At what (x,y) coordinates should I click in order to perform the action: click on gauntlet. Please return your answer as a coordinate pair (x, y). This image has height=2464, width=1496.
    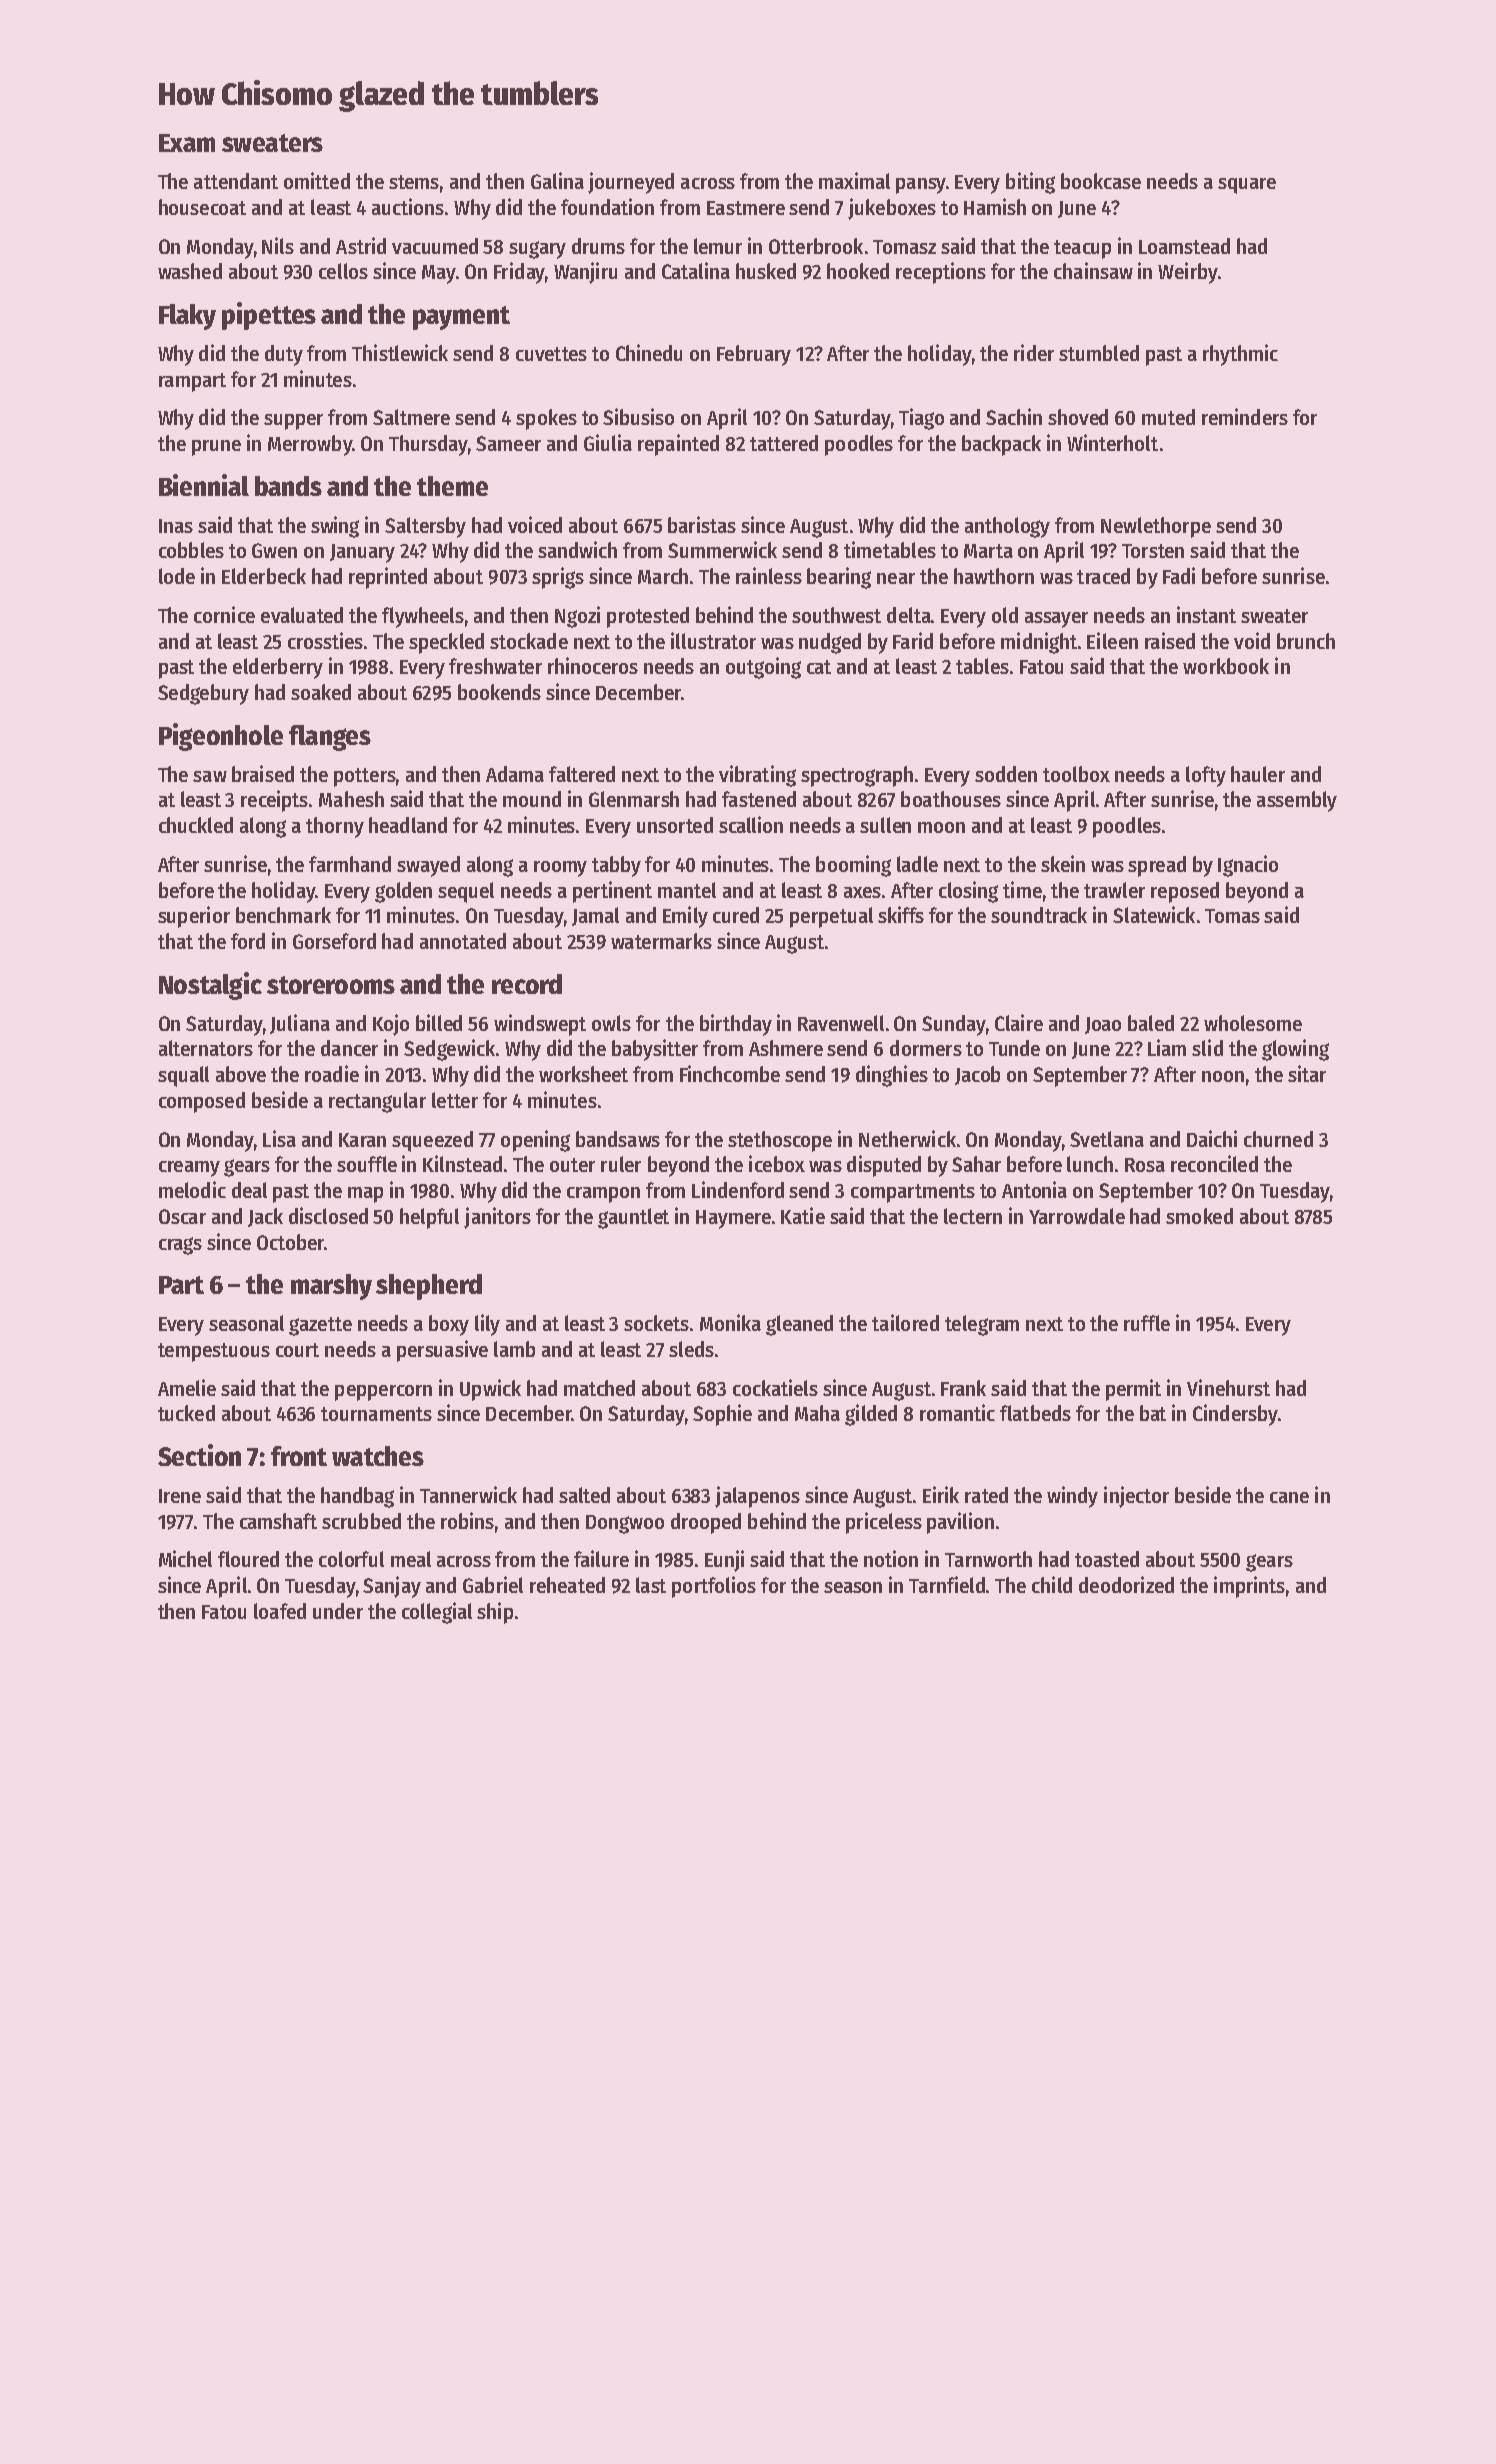
    Looking at the image, I should click on (633, 1218).
